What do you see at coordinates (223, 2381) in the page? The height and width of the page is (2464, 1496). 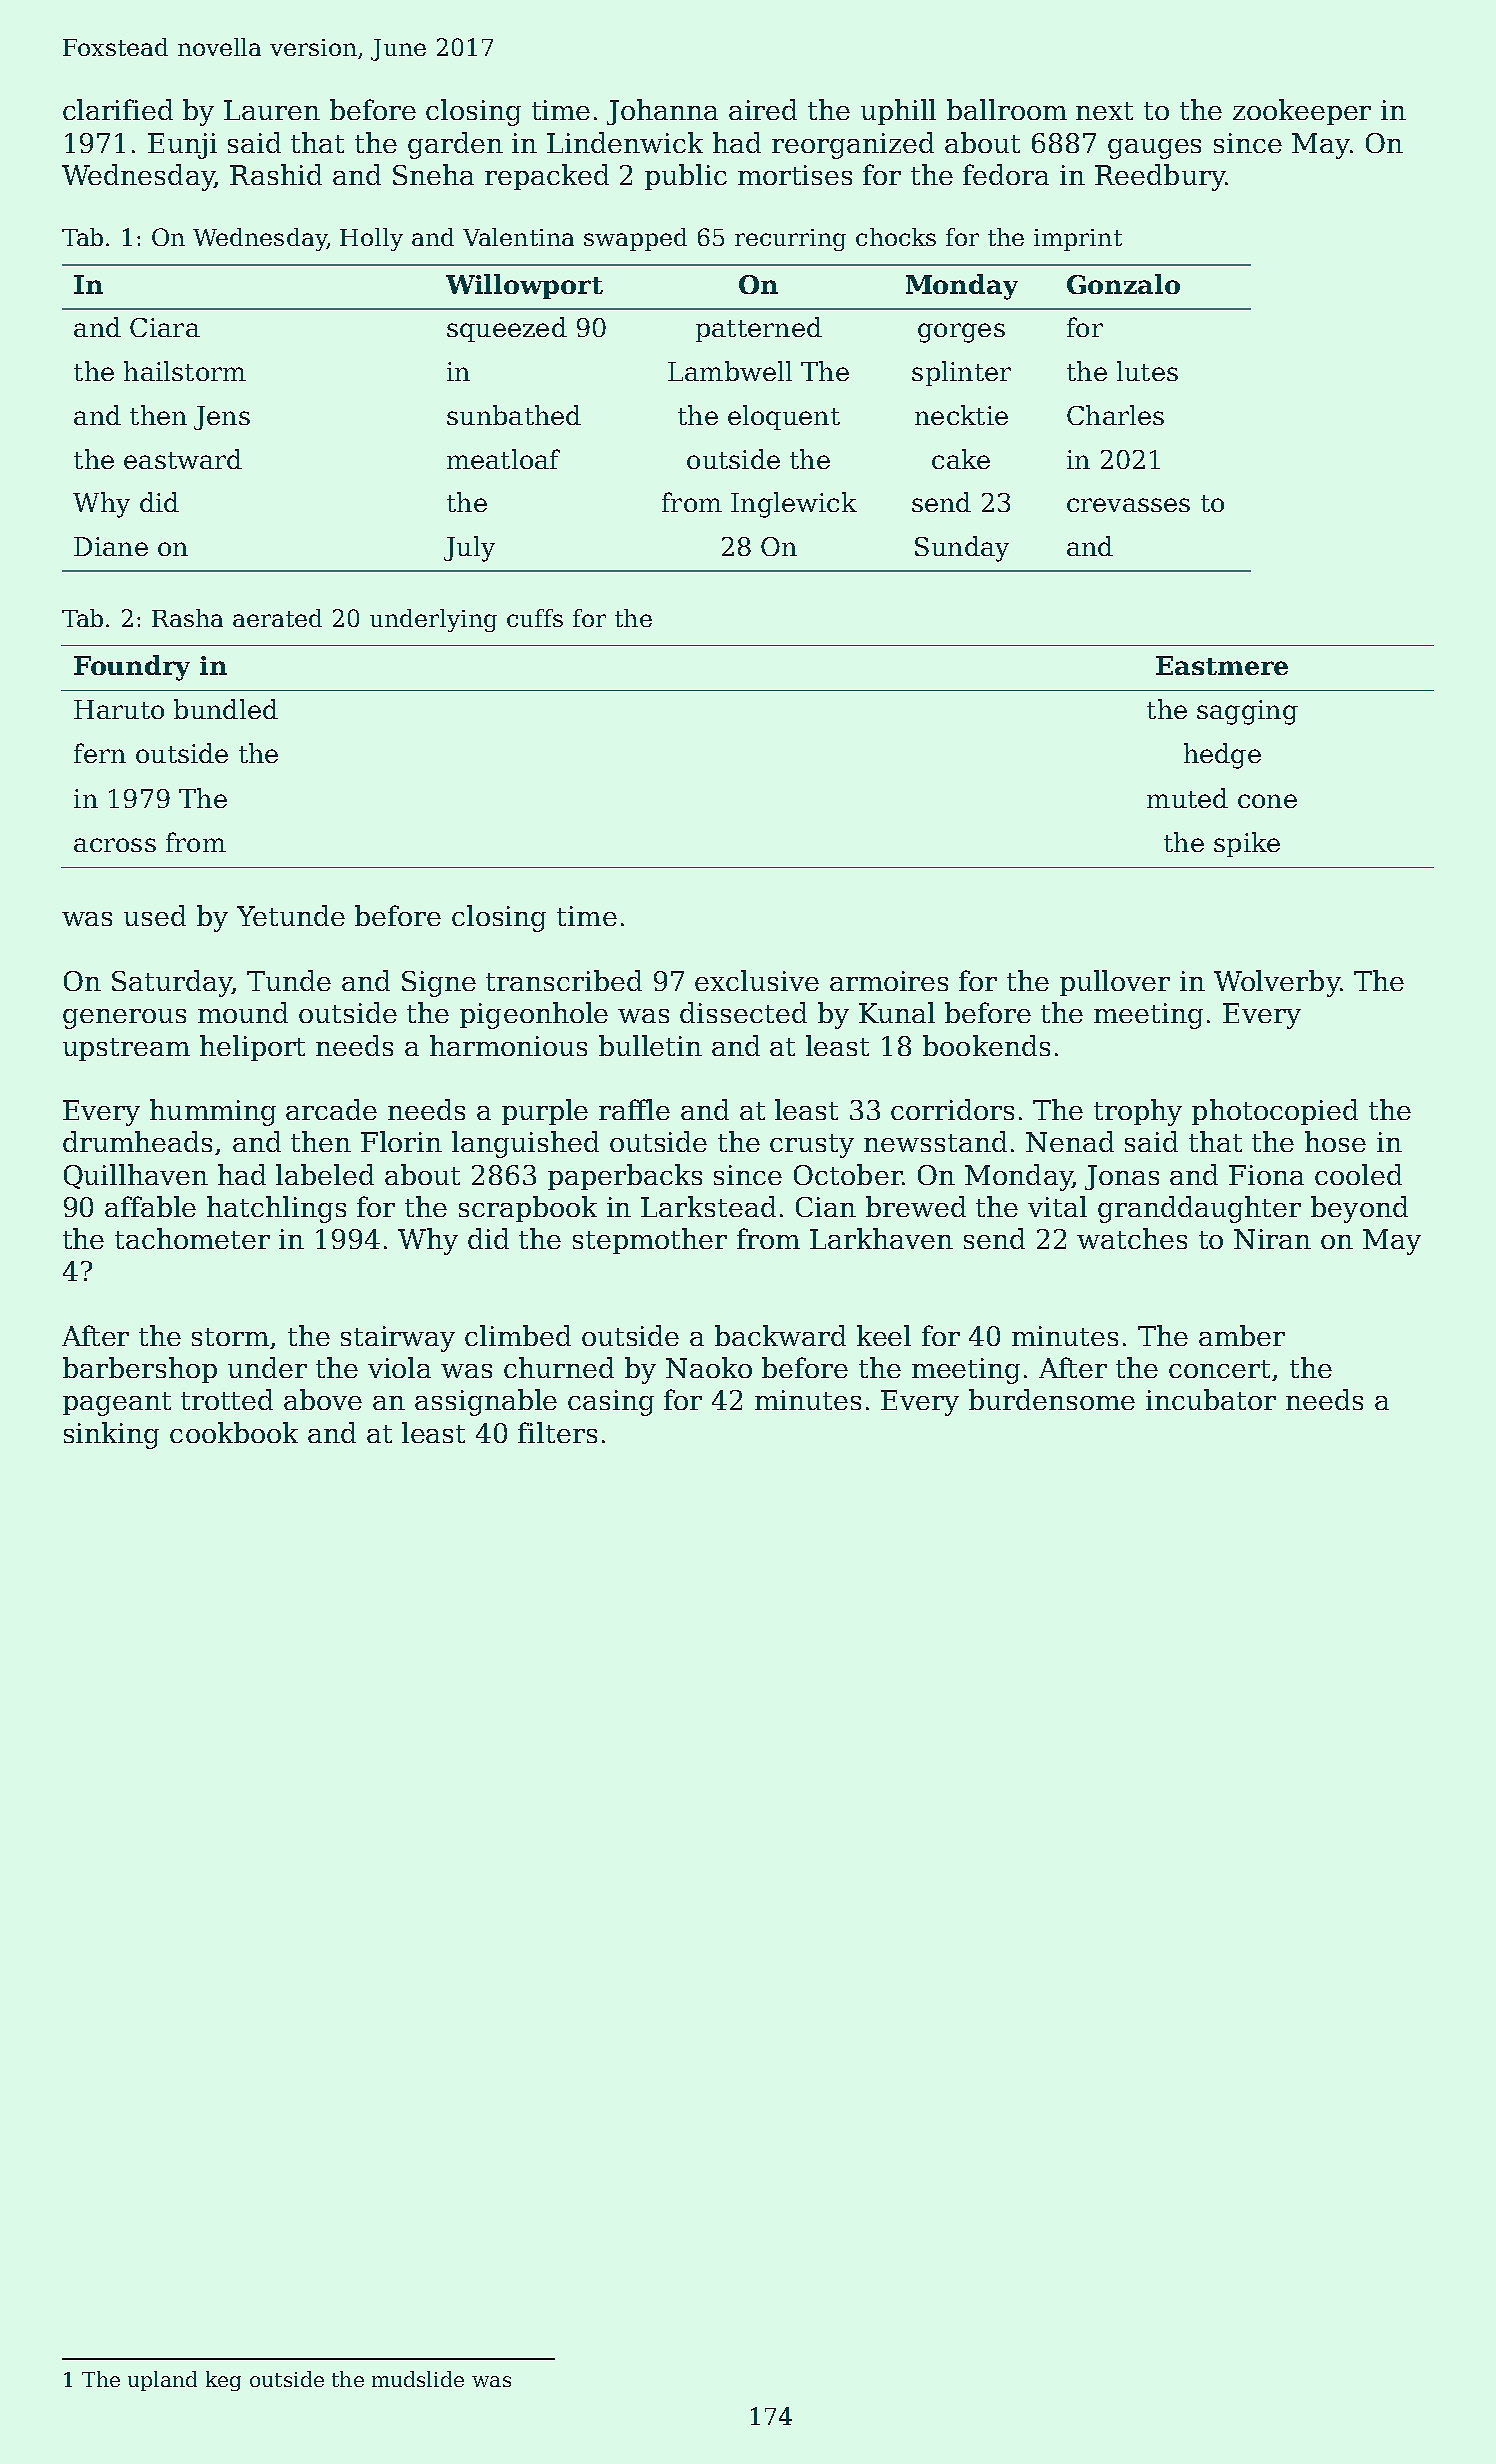 I see `keg` at bounding box center [223, 2381].
